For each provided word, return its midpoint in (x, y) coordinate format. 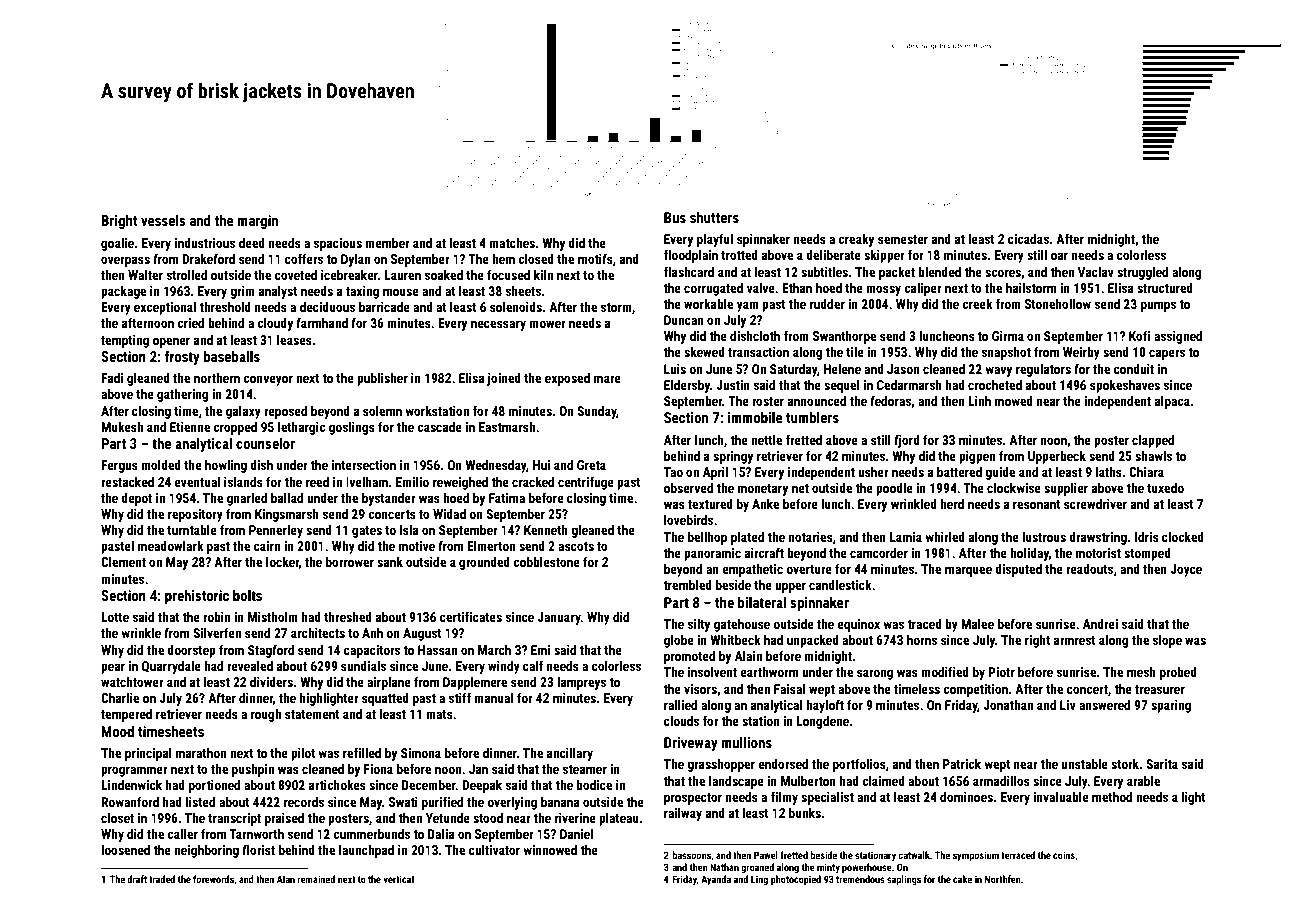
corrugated (713, 289)
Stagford (271, 651)
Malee (977, 624)
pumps (1158, 306)
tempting (125, 341)
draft (137, 879)
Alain (748, 656)
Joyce (1186, 570)
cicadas (1028, 239)
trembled (687, 585)
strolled (187, 275)
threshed (348, 617)
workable (708, 304)
